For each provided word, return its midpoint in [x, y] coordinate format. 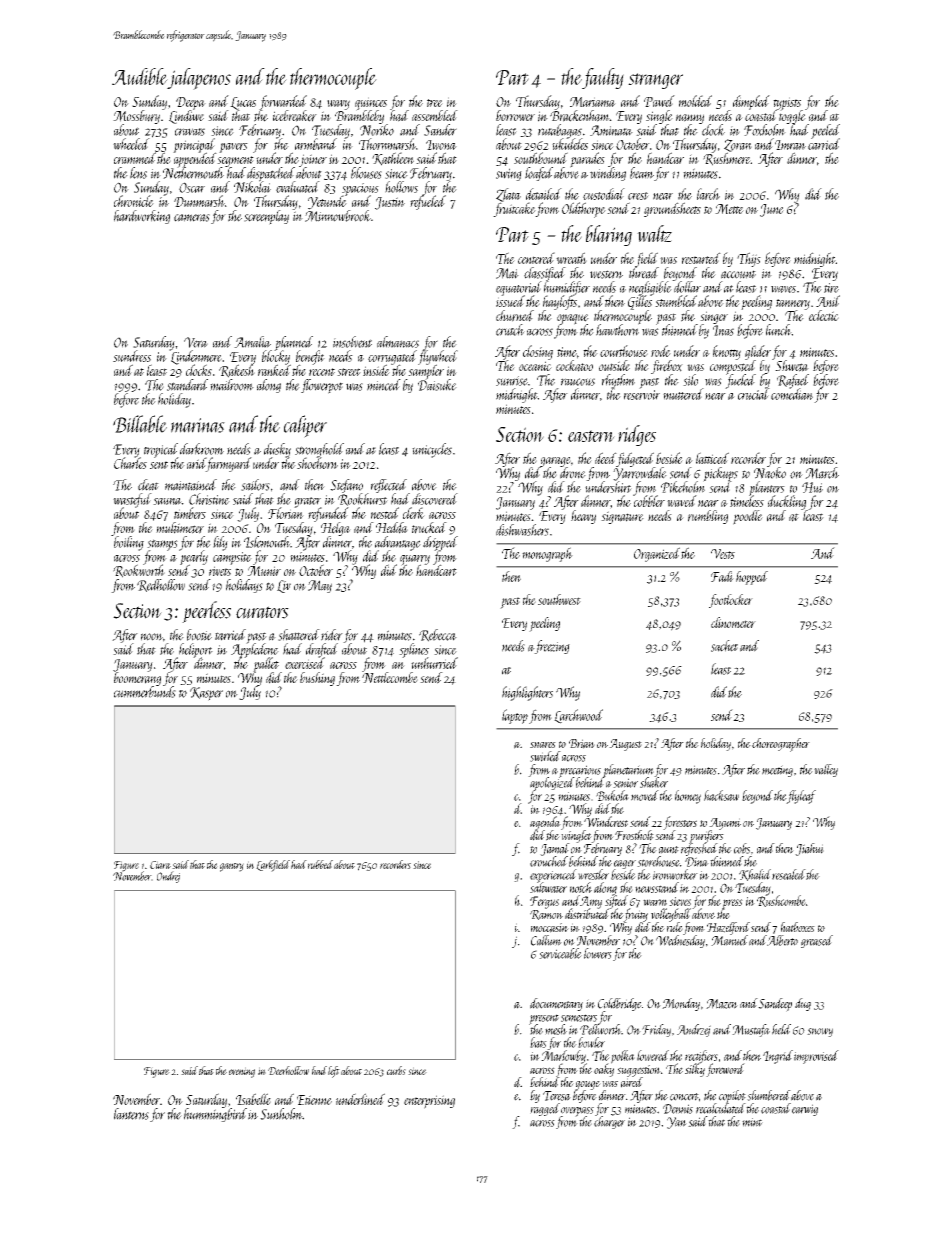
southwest [559, 599]
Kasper [206, 694]
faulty [603, 78]
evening [242, 1072]
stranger [655, 81]
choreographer [781, 745]
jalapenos [199, 79]
